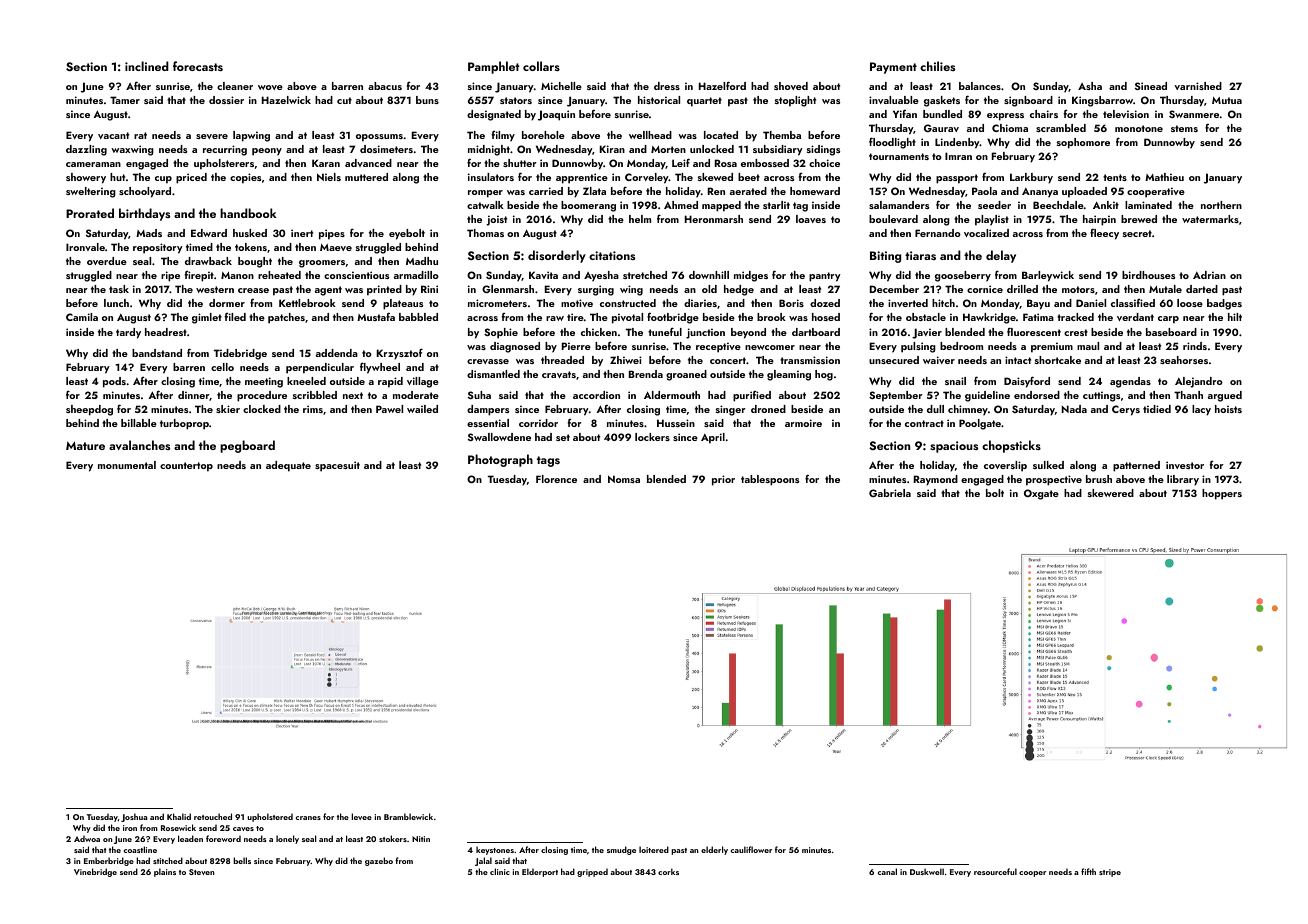  What do you see at coordinates (561, 86) in the page?
I see `Michelle` at bounding box center [561, 86].
